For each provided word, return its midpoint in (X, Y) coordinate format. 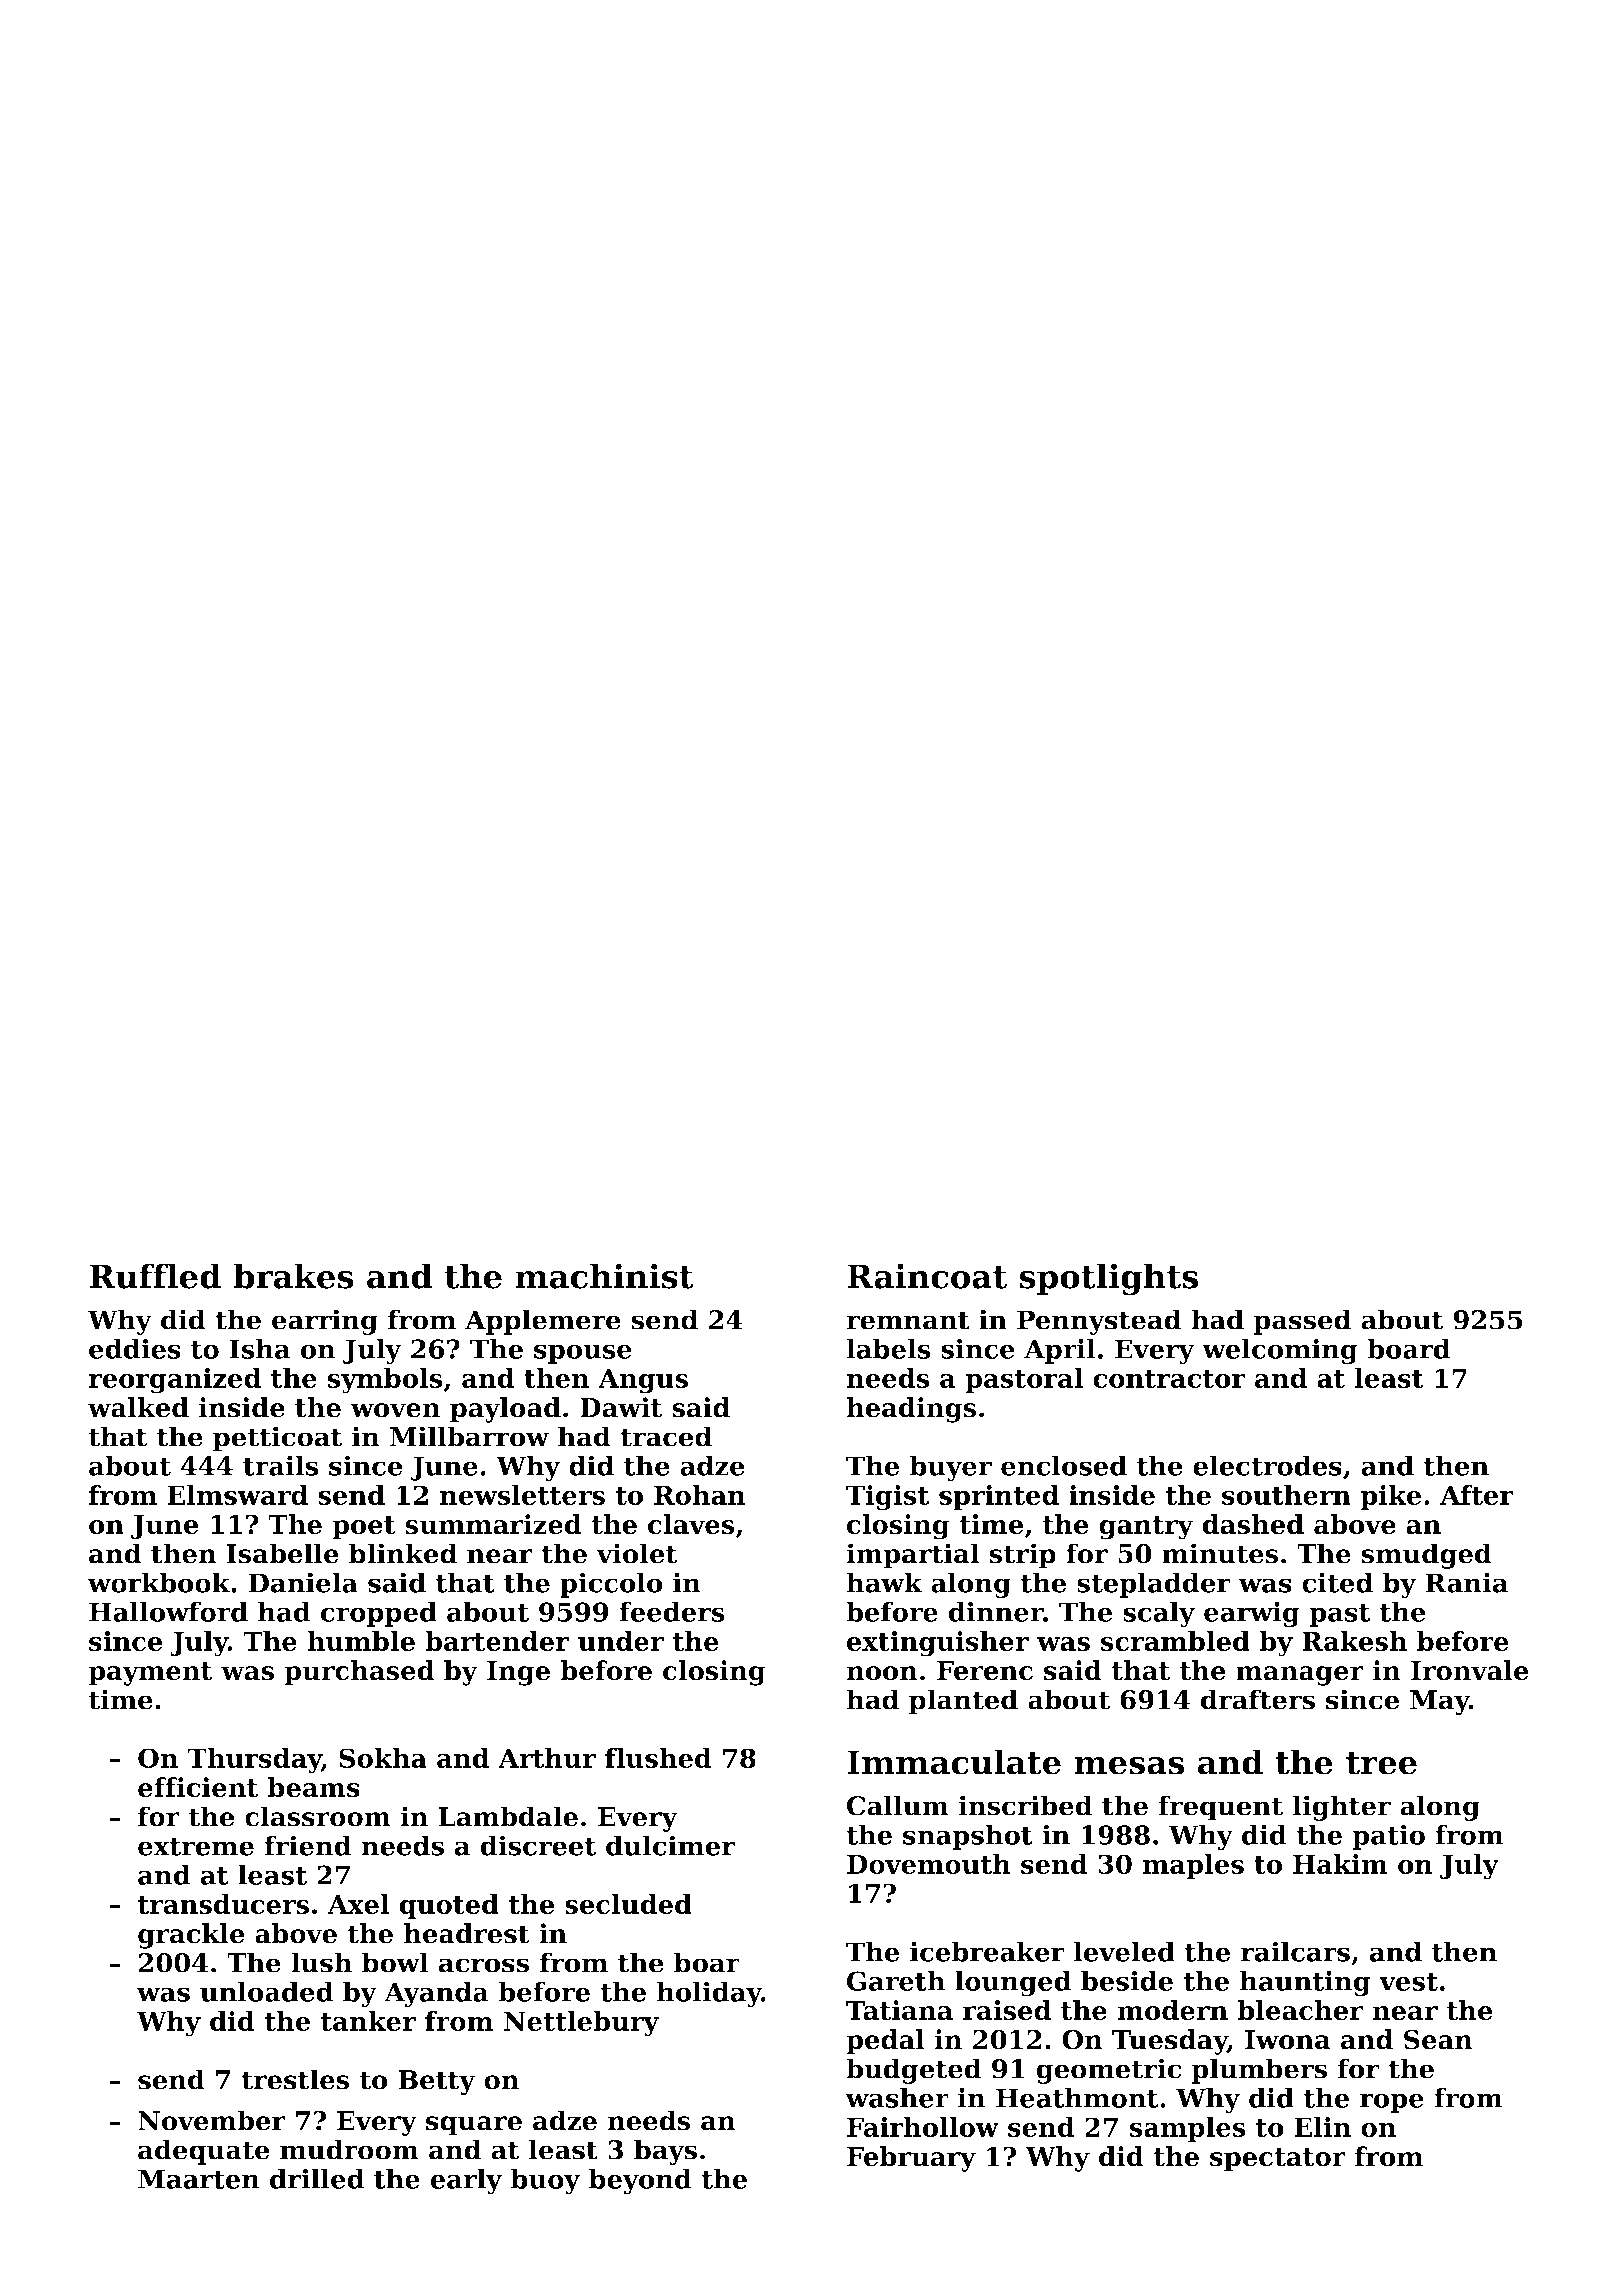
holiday (709, 1994)
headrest (467, 1933)
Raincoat (927, 1276)
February (911, 2159)
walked (138, 1407)
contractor (1169, 1379)
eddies (135, 1348)
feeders (672, 1611)
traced (666, 1436)
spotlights (1108, 1279)
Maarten (199, 2179)
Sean (1438, 2039)
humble (361, 1641)
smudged (1426, 1556)
